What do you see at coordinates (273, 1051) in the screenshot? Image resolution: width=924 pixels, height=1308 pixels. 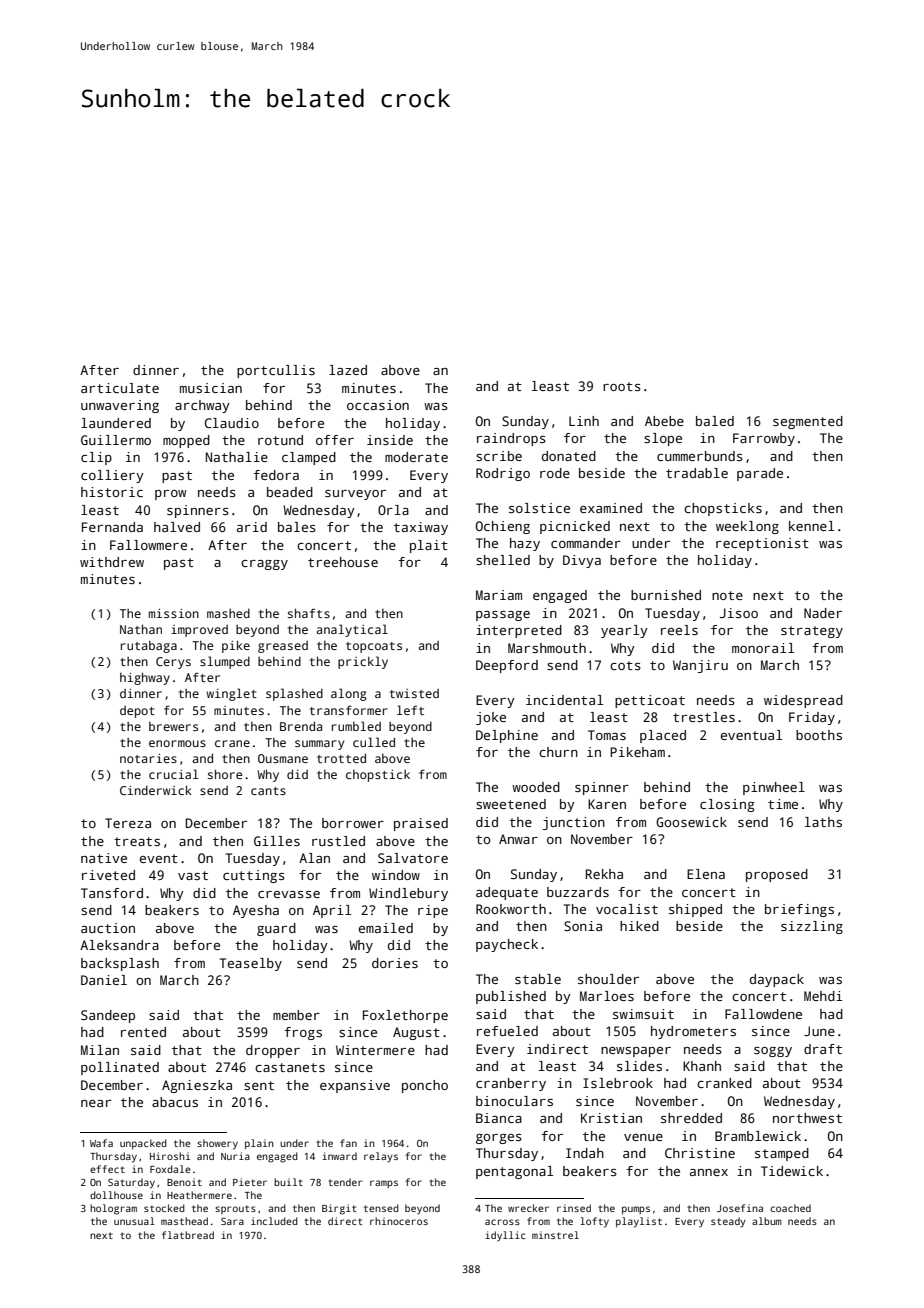 I see `dropper` at bounding box center [273, 1051].
